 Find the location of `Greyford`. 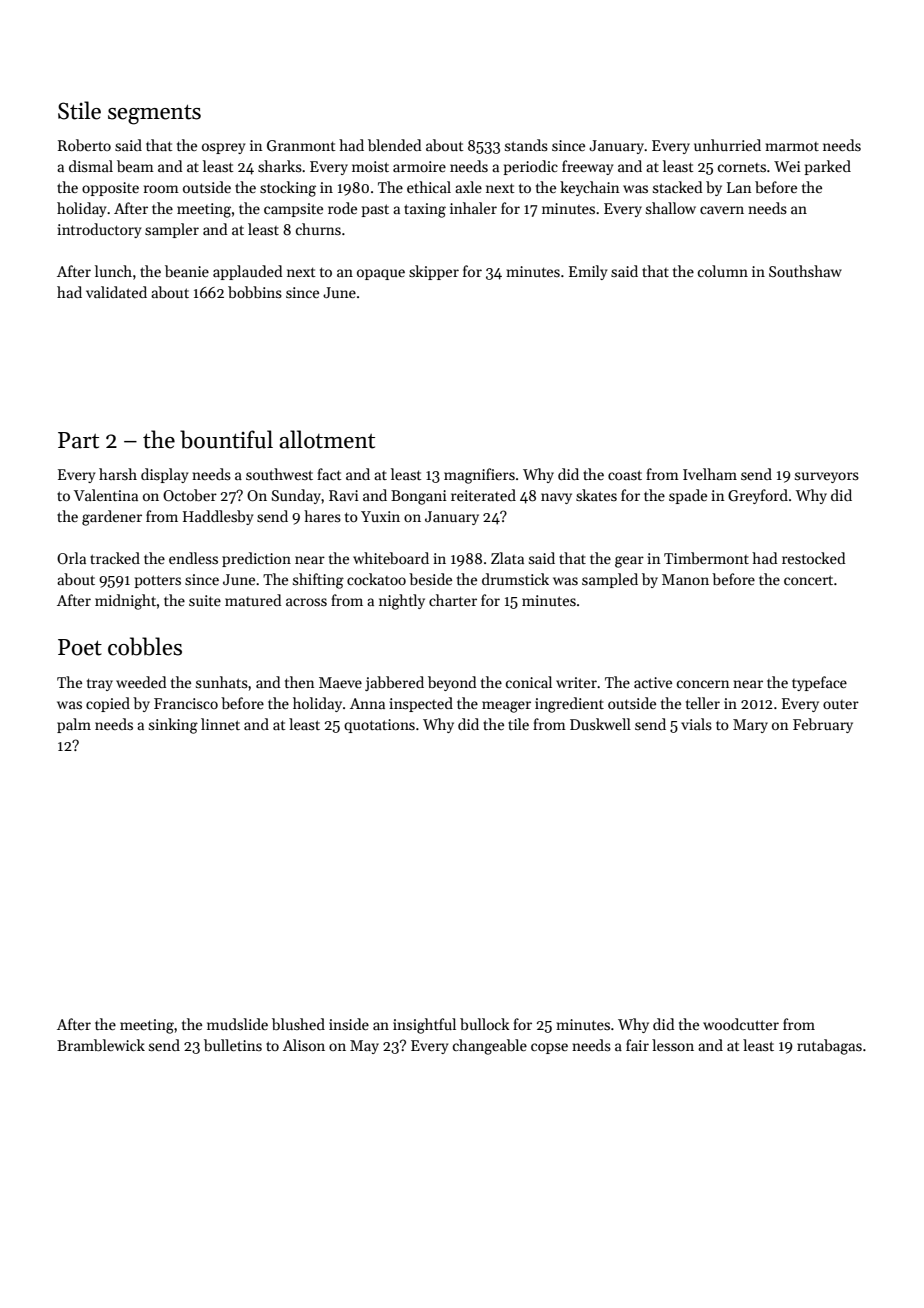

Greyford is located at coordinates (758, 496).
